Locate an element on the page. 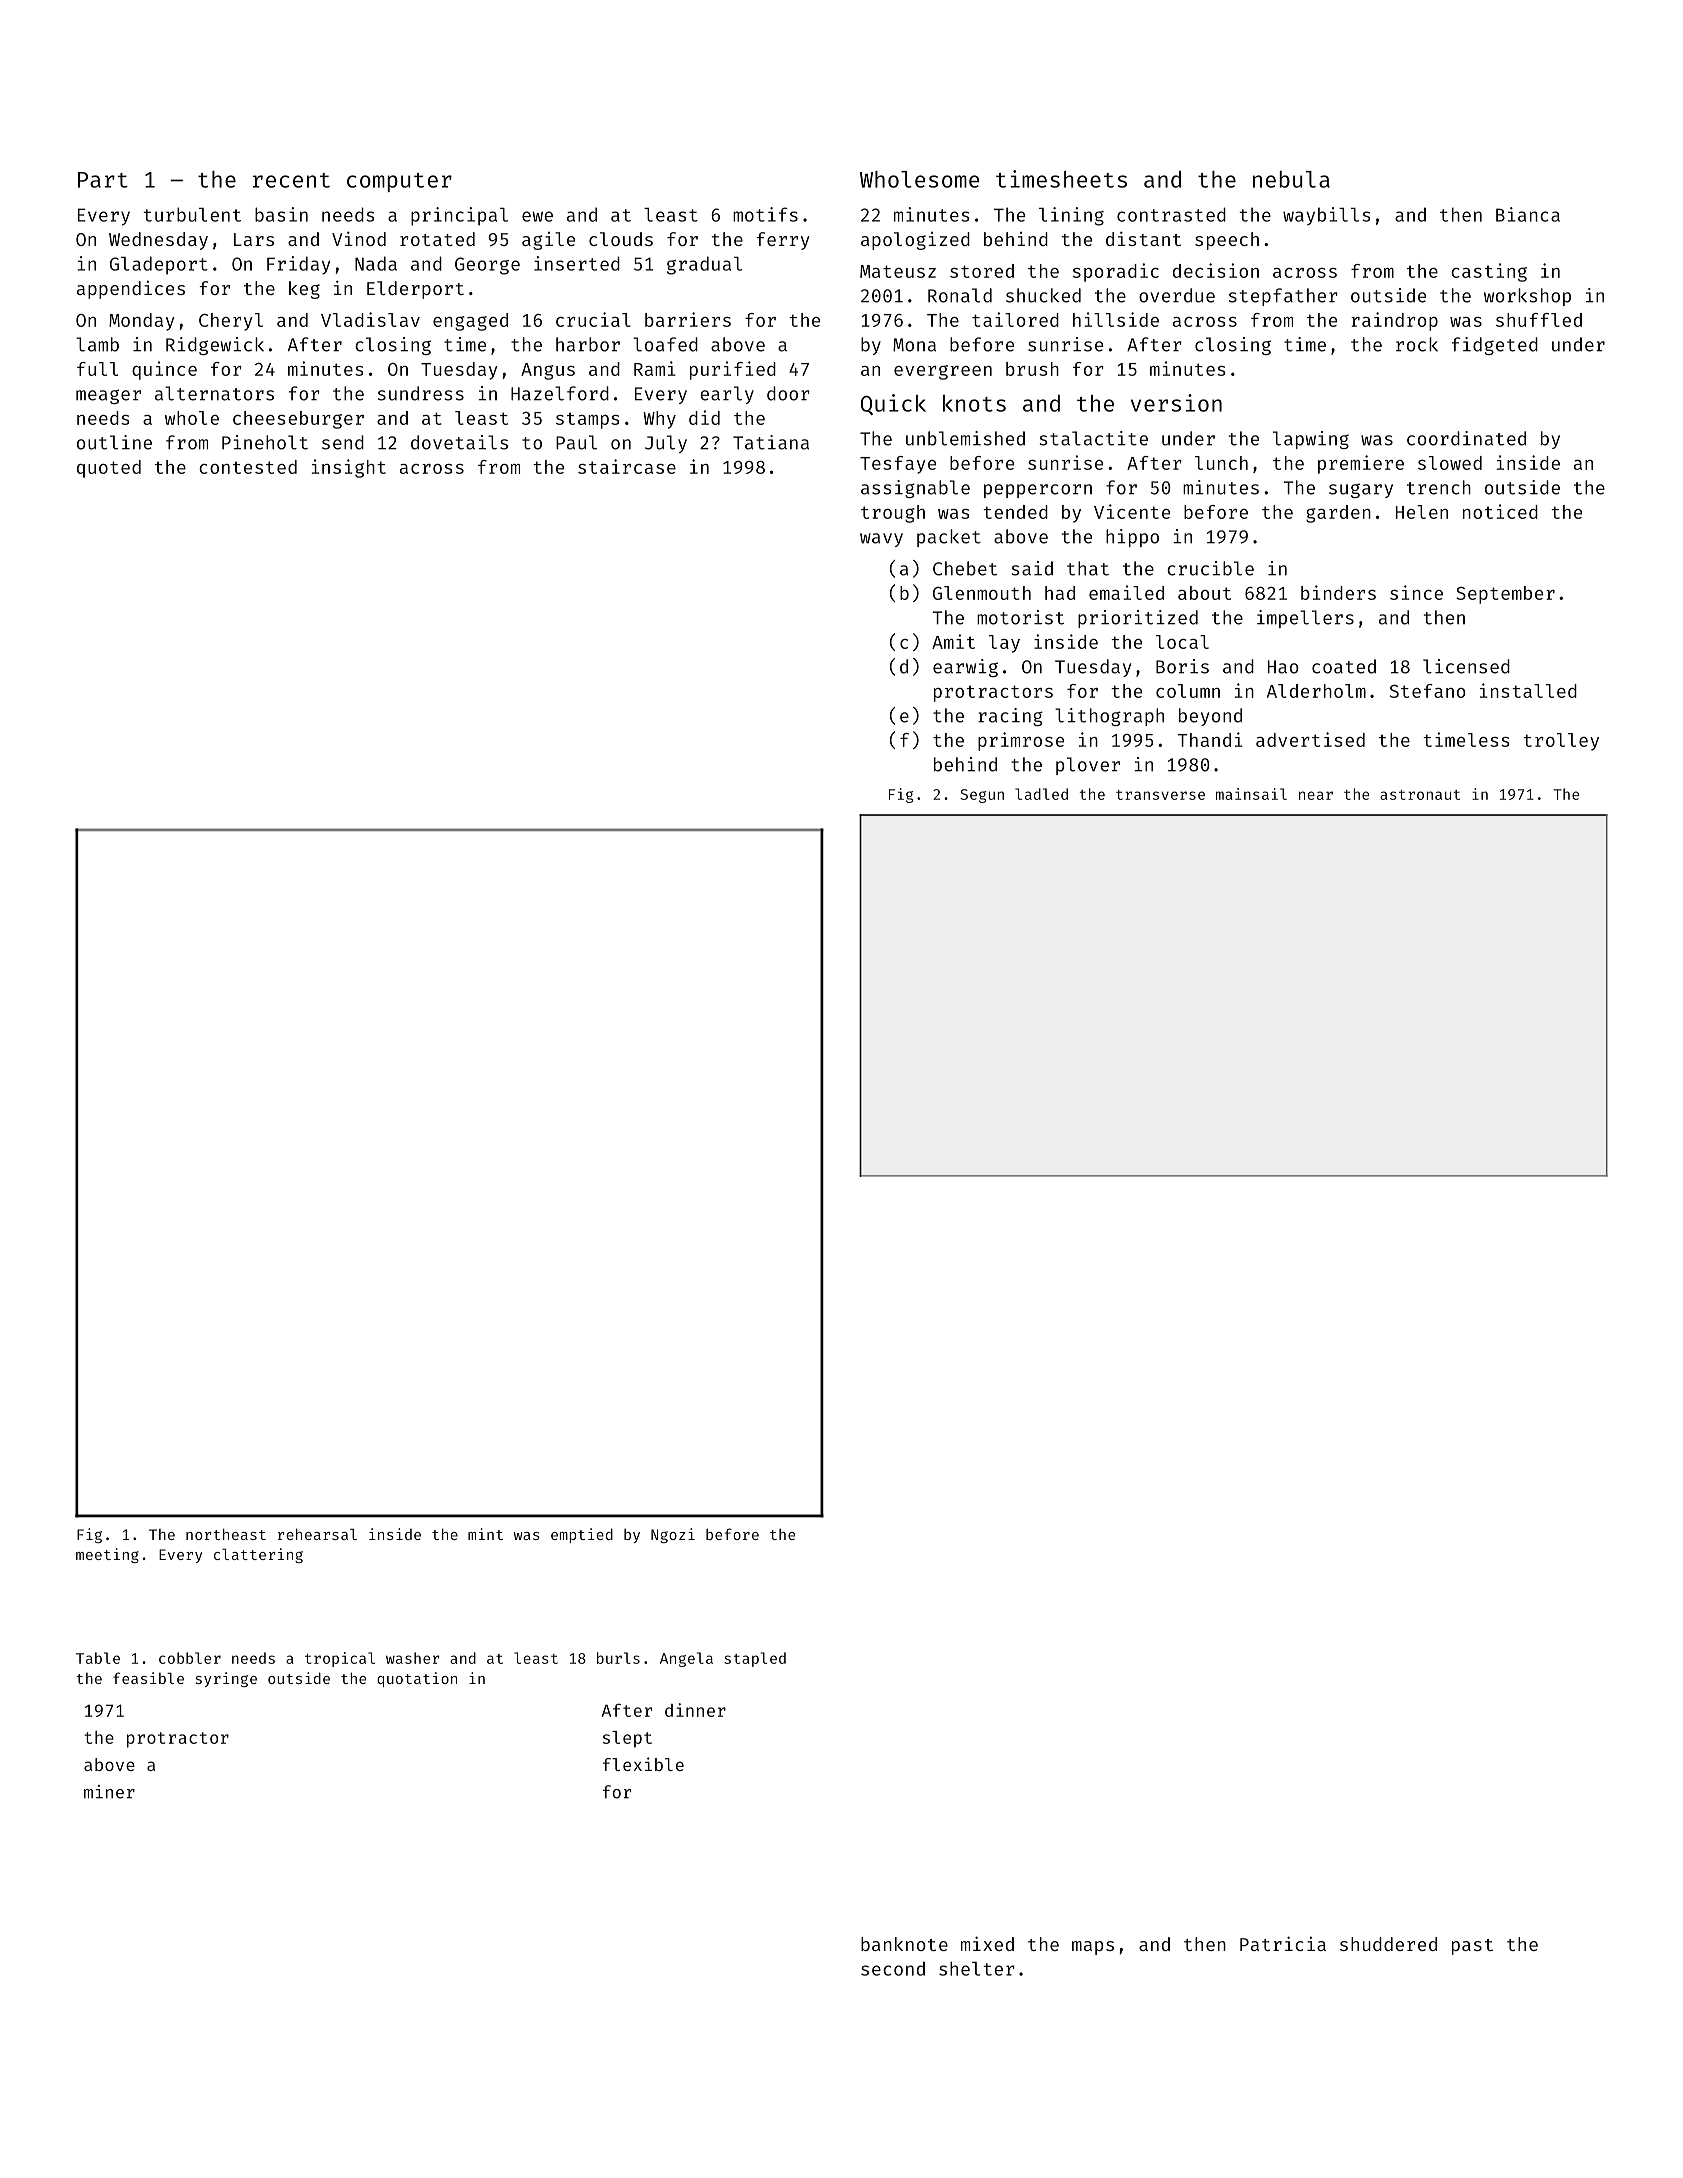  Thandi is located at coordinates (1209, 739).
